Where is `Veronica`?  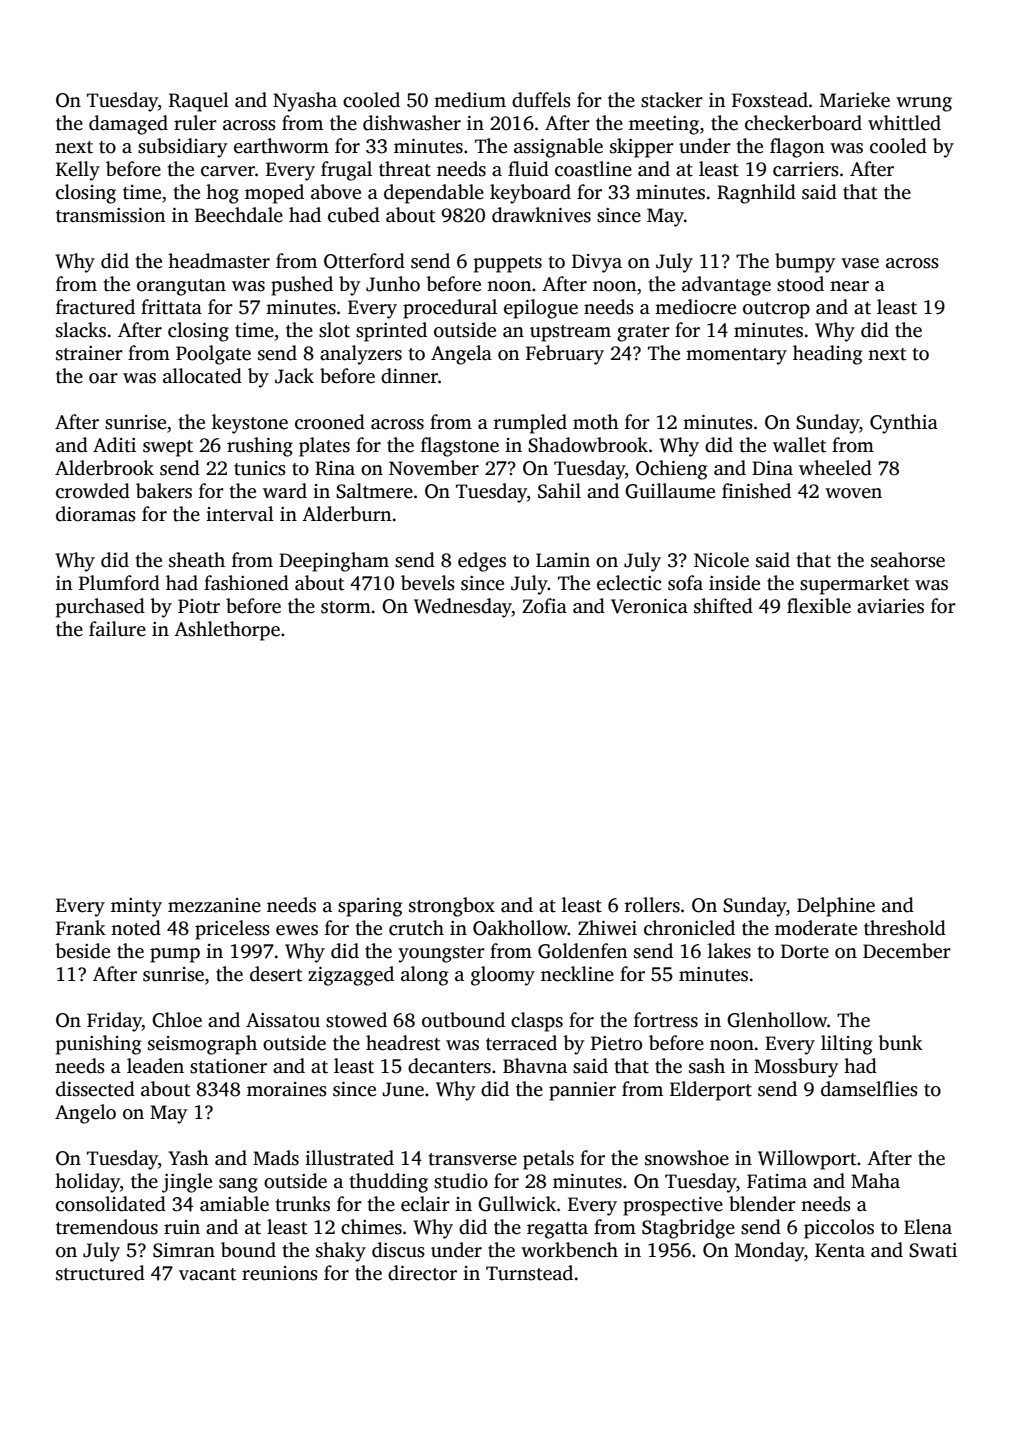 Veronica is located at coordinates (649, 606).
